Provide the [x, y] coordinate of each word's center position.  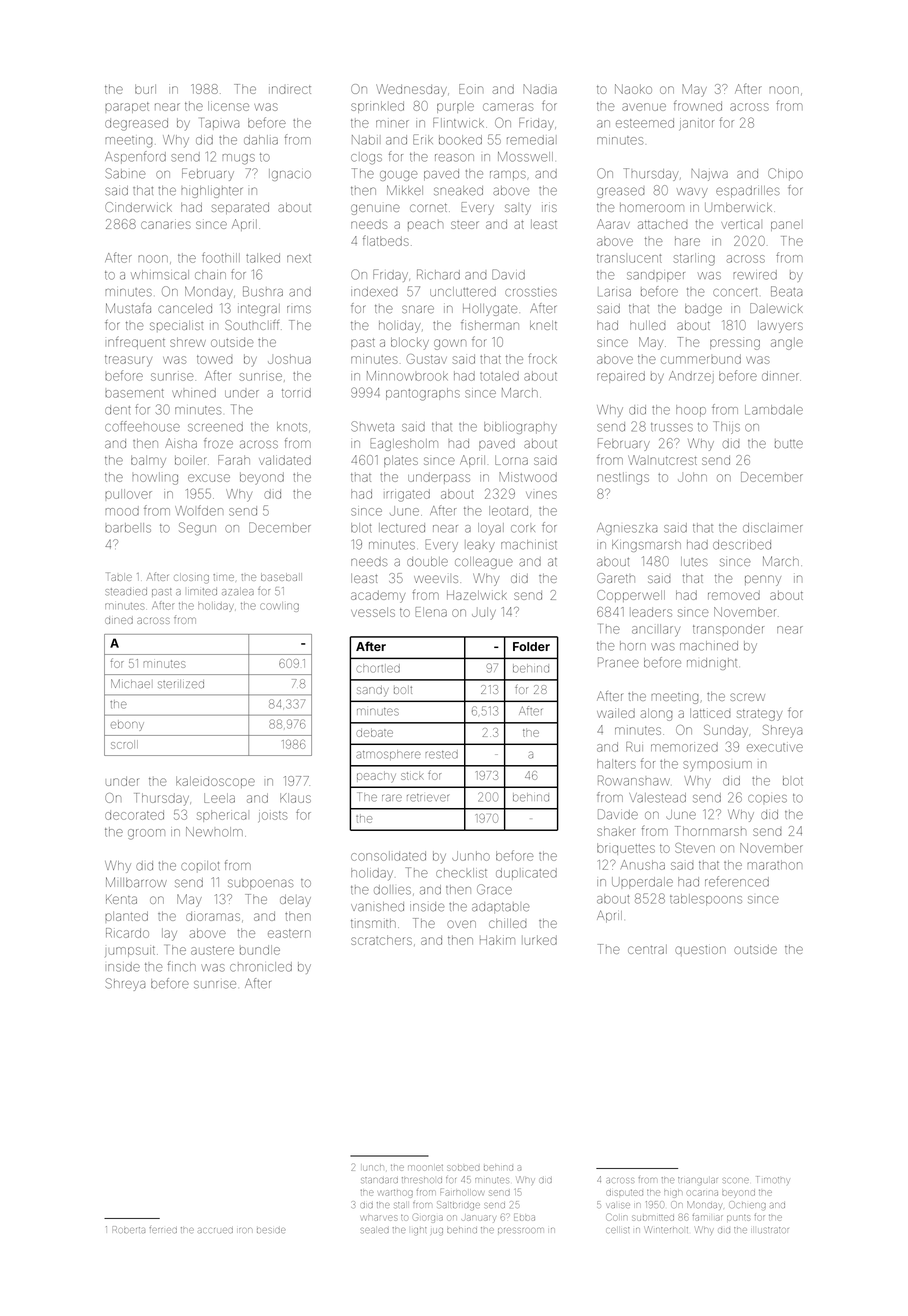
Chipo [785, 174]
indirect [290, 90]
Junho [471, 856]
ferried [163, 1230]
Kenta [121, 899]
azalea [238, 592]
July [484, 613]
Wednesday [411, 90]
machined [709, 646]
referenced [737, 881]
